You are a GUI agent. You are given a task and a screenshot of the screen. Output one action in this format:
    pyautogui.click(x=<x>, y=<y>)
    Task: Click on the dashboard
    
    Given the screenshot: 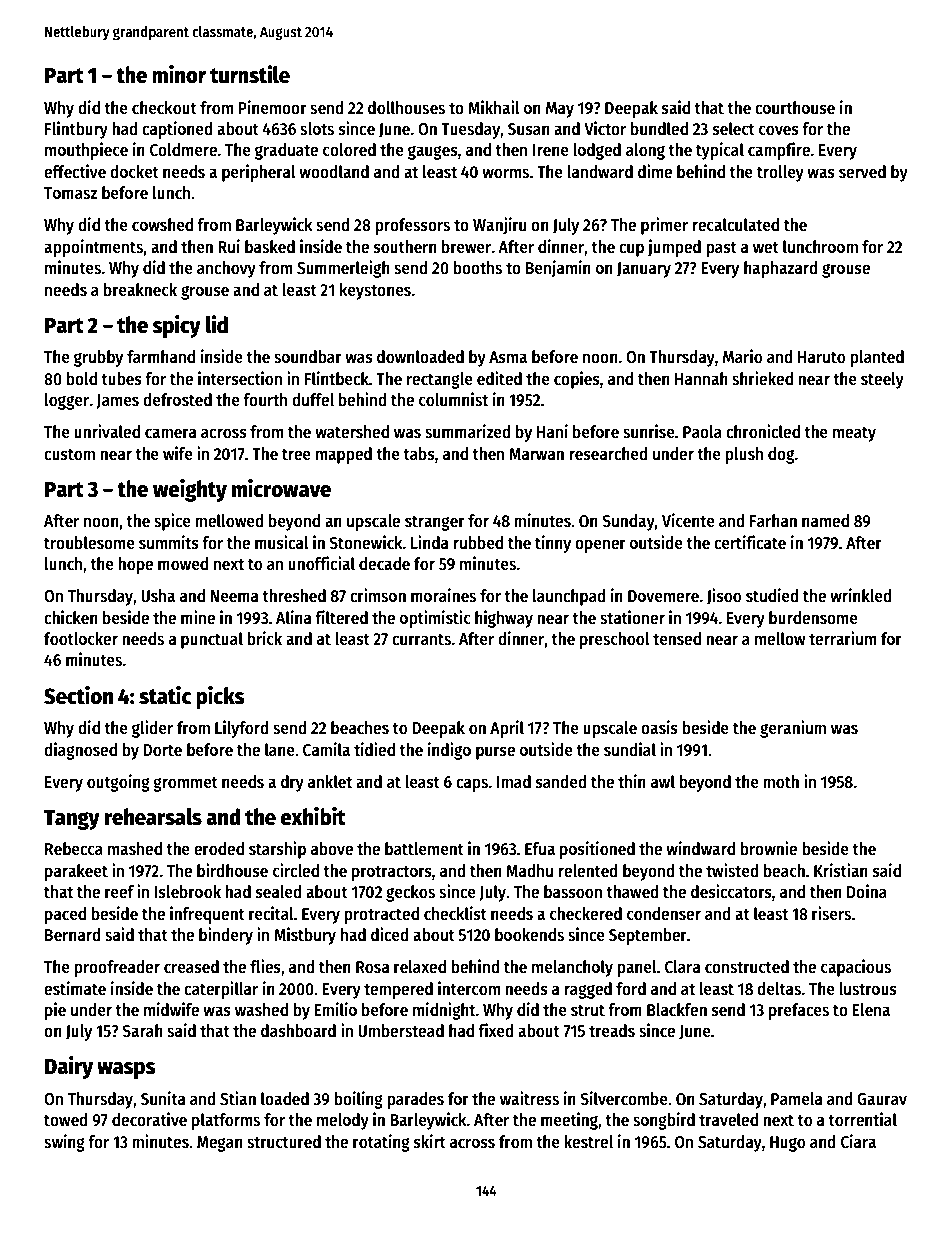 What is the action you would take?
    pyautogui.click(x=298, y=1031)
